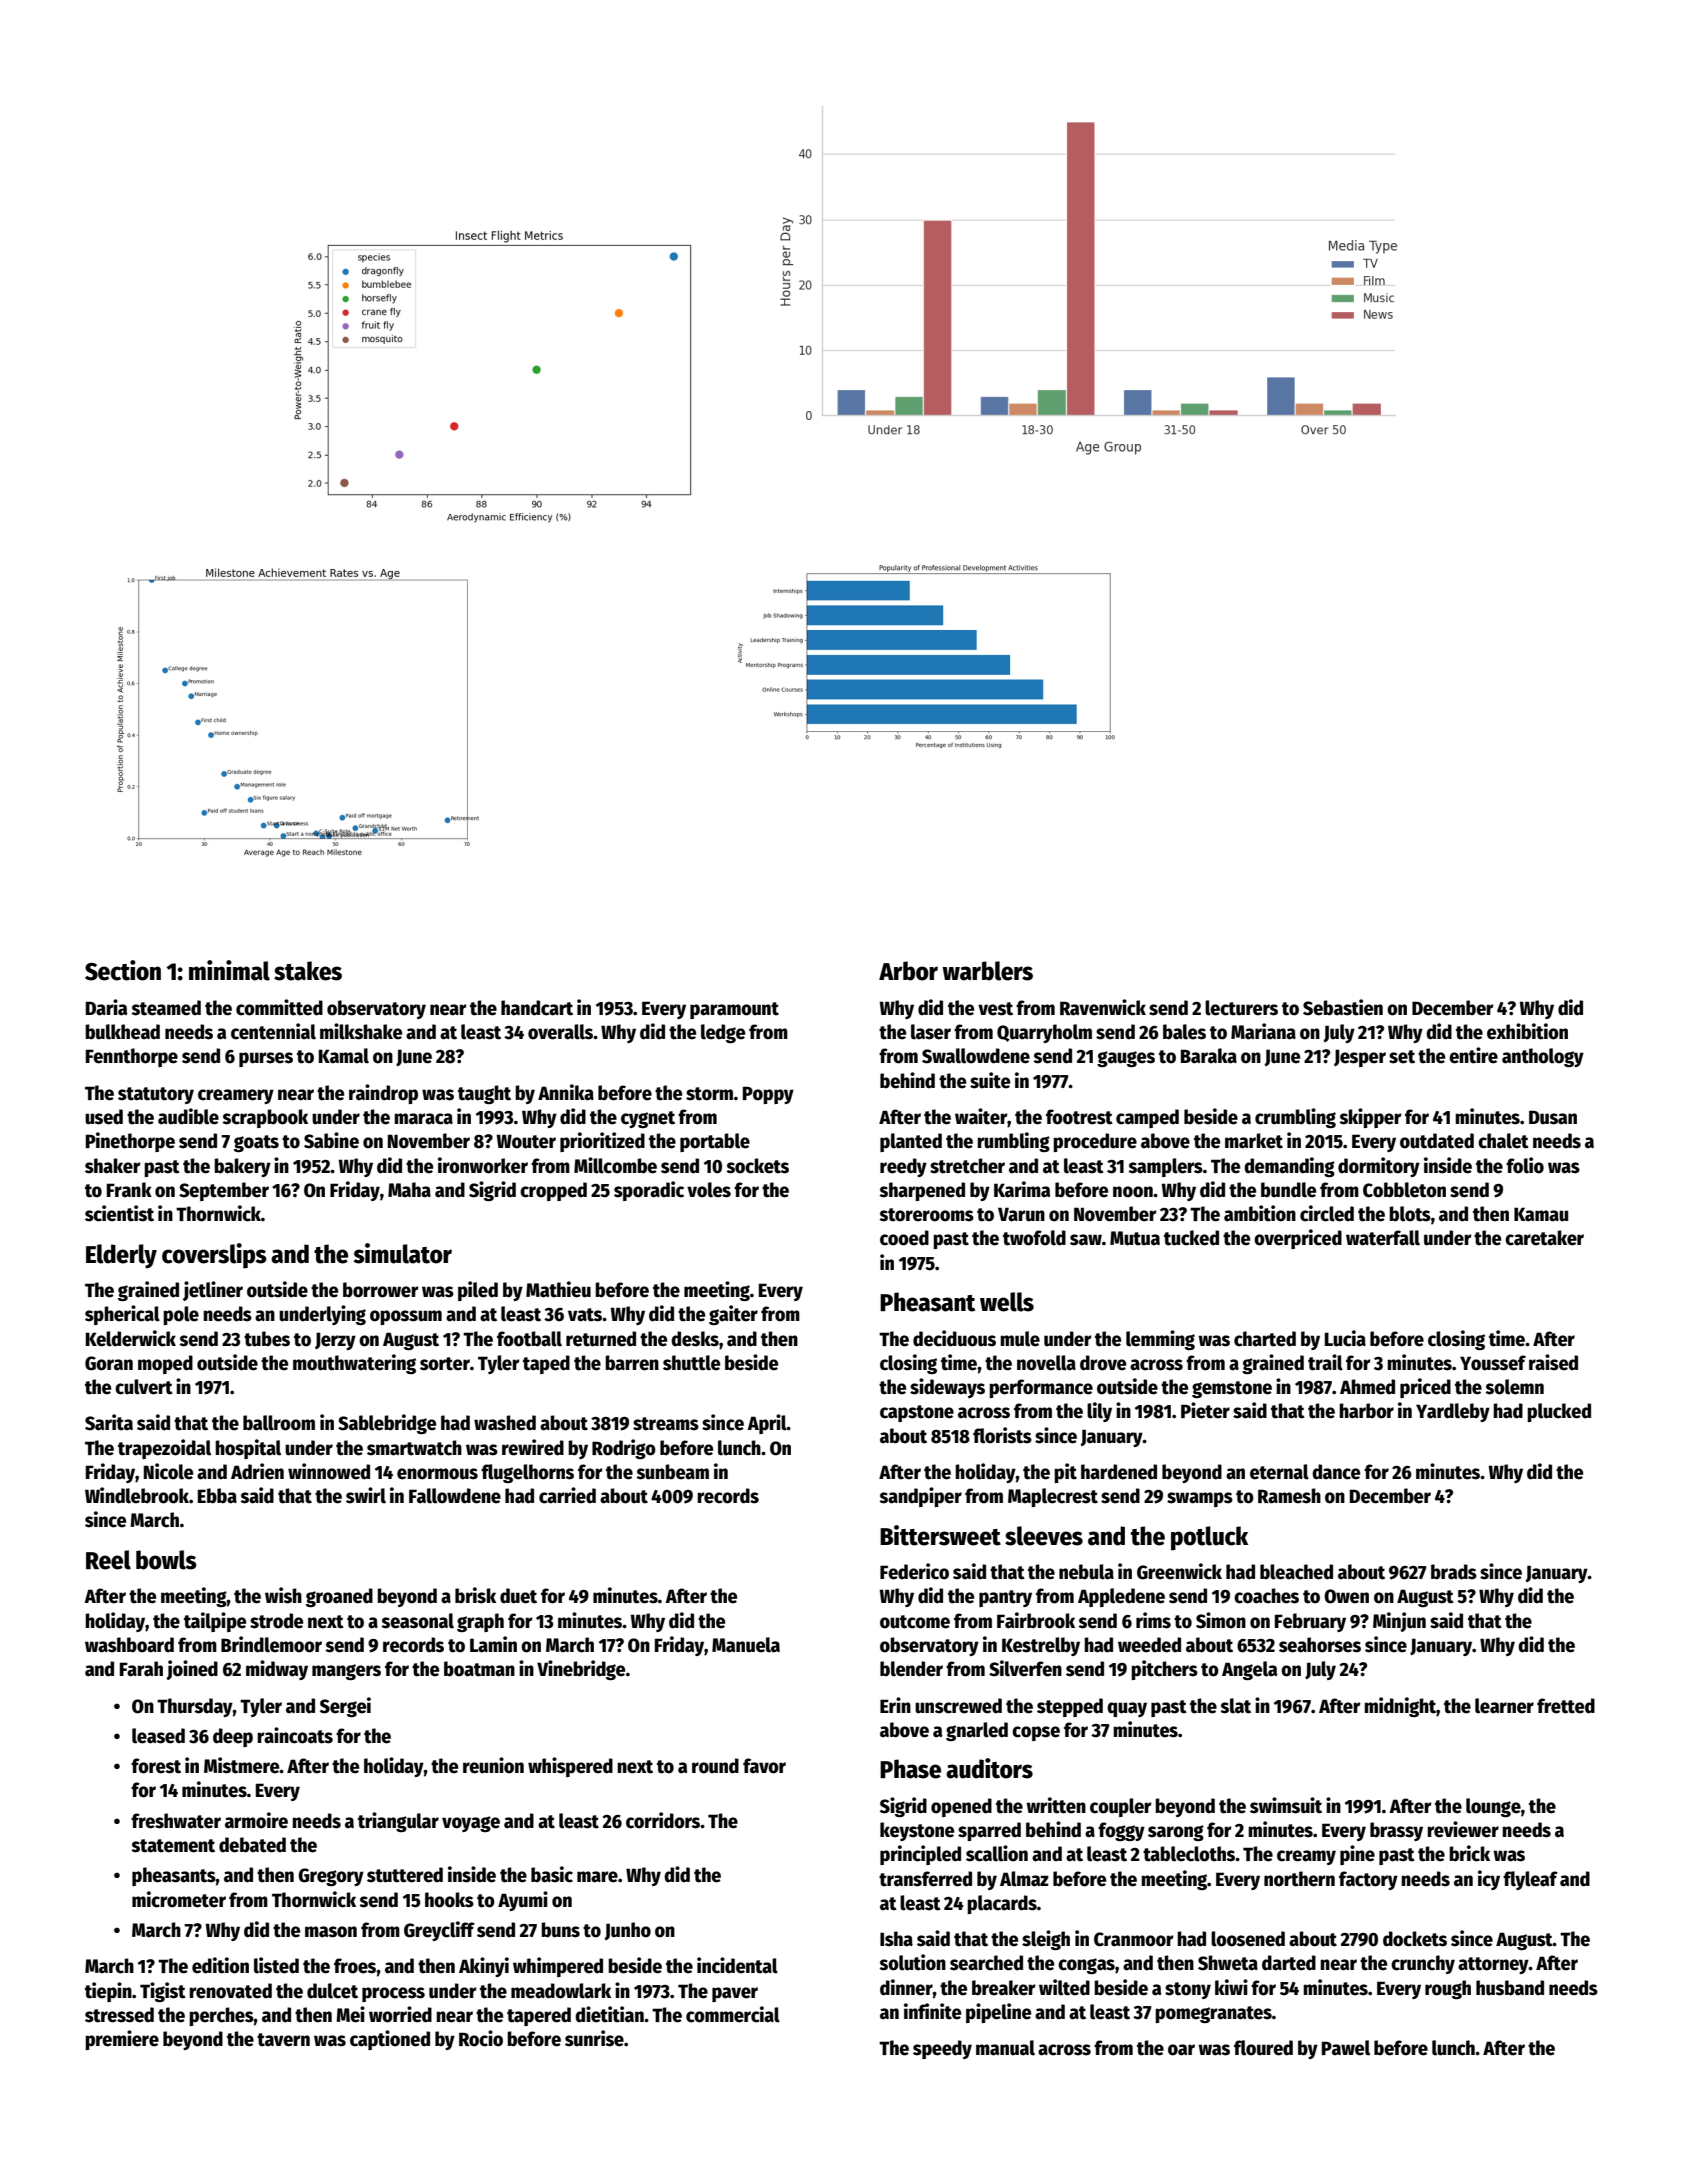  Describe the element at coordinates (1147, 1118) in the page. I see `camped` at that location.
